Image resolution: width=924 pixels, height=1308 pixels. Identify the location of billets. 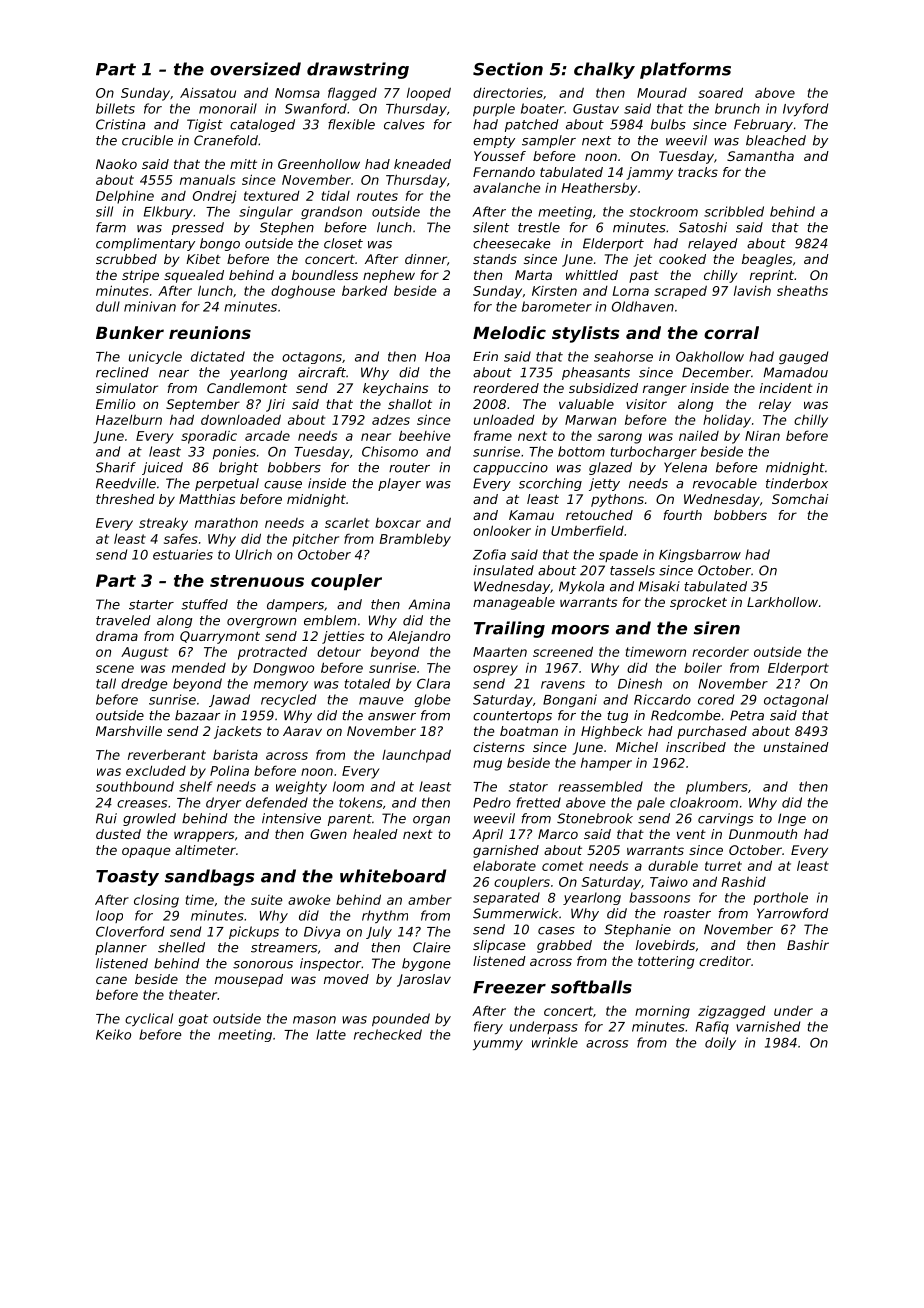
(115, 108).
